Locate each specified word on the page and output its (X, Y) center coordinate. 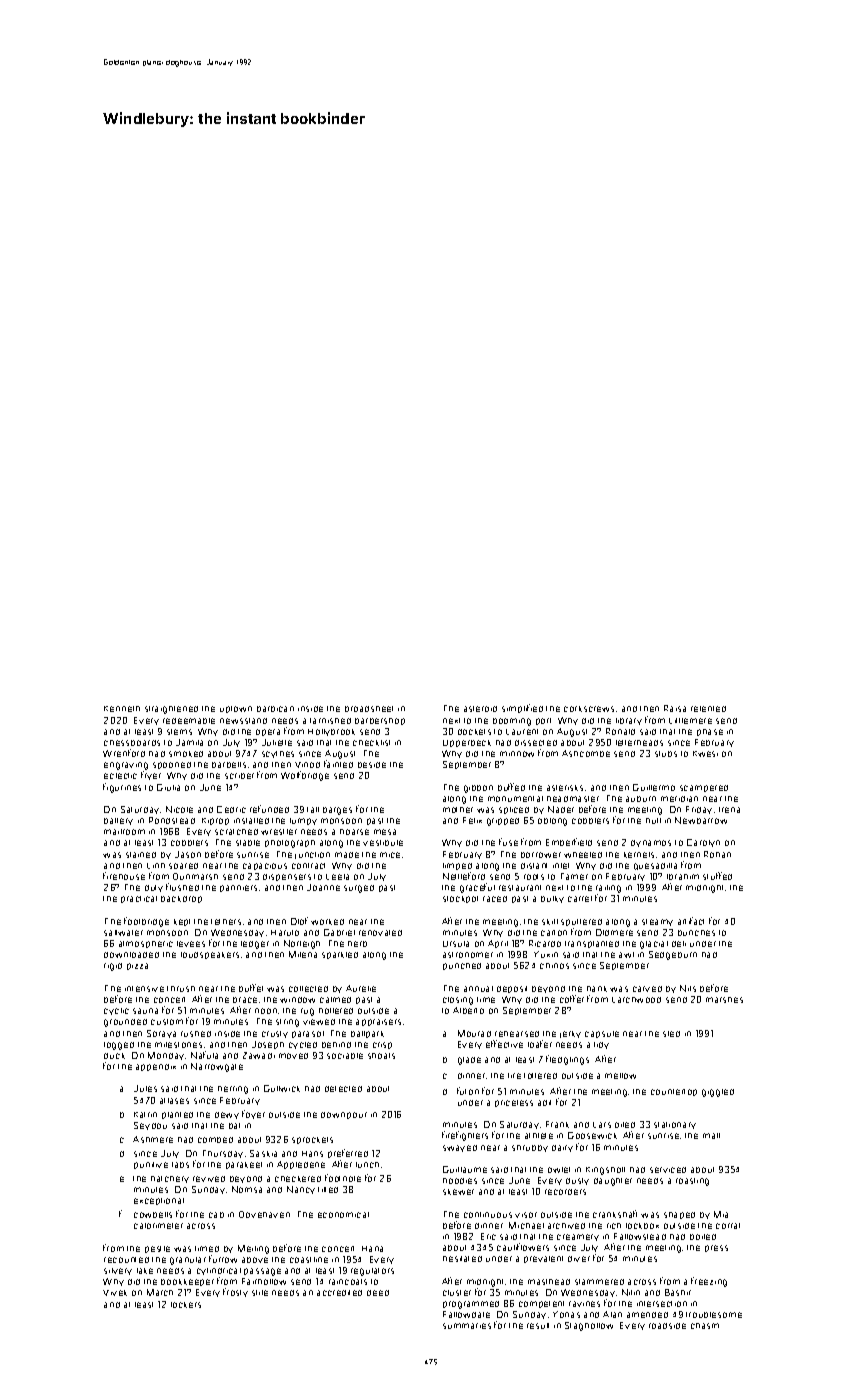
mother (458, 810)
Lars (602, 1125)
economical (343, 1215)
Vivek (115, 1293)
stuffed (717, 876)
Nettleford (464, 876)
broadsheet (369, 709)
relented (708, 709)
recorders (565, 1192)
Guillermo (654, 787)
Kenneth (122, 709)
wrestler (279, 832)
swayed (460, 1148)
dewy (227, 1115)
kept (182, 922)
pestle (157, 1249)
